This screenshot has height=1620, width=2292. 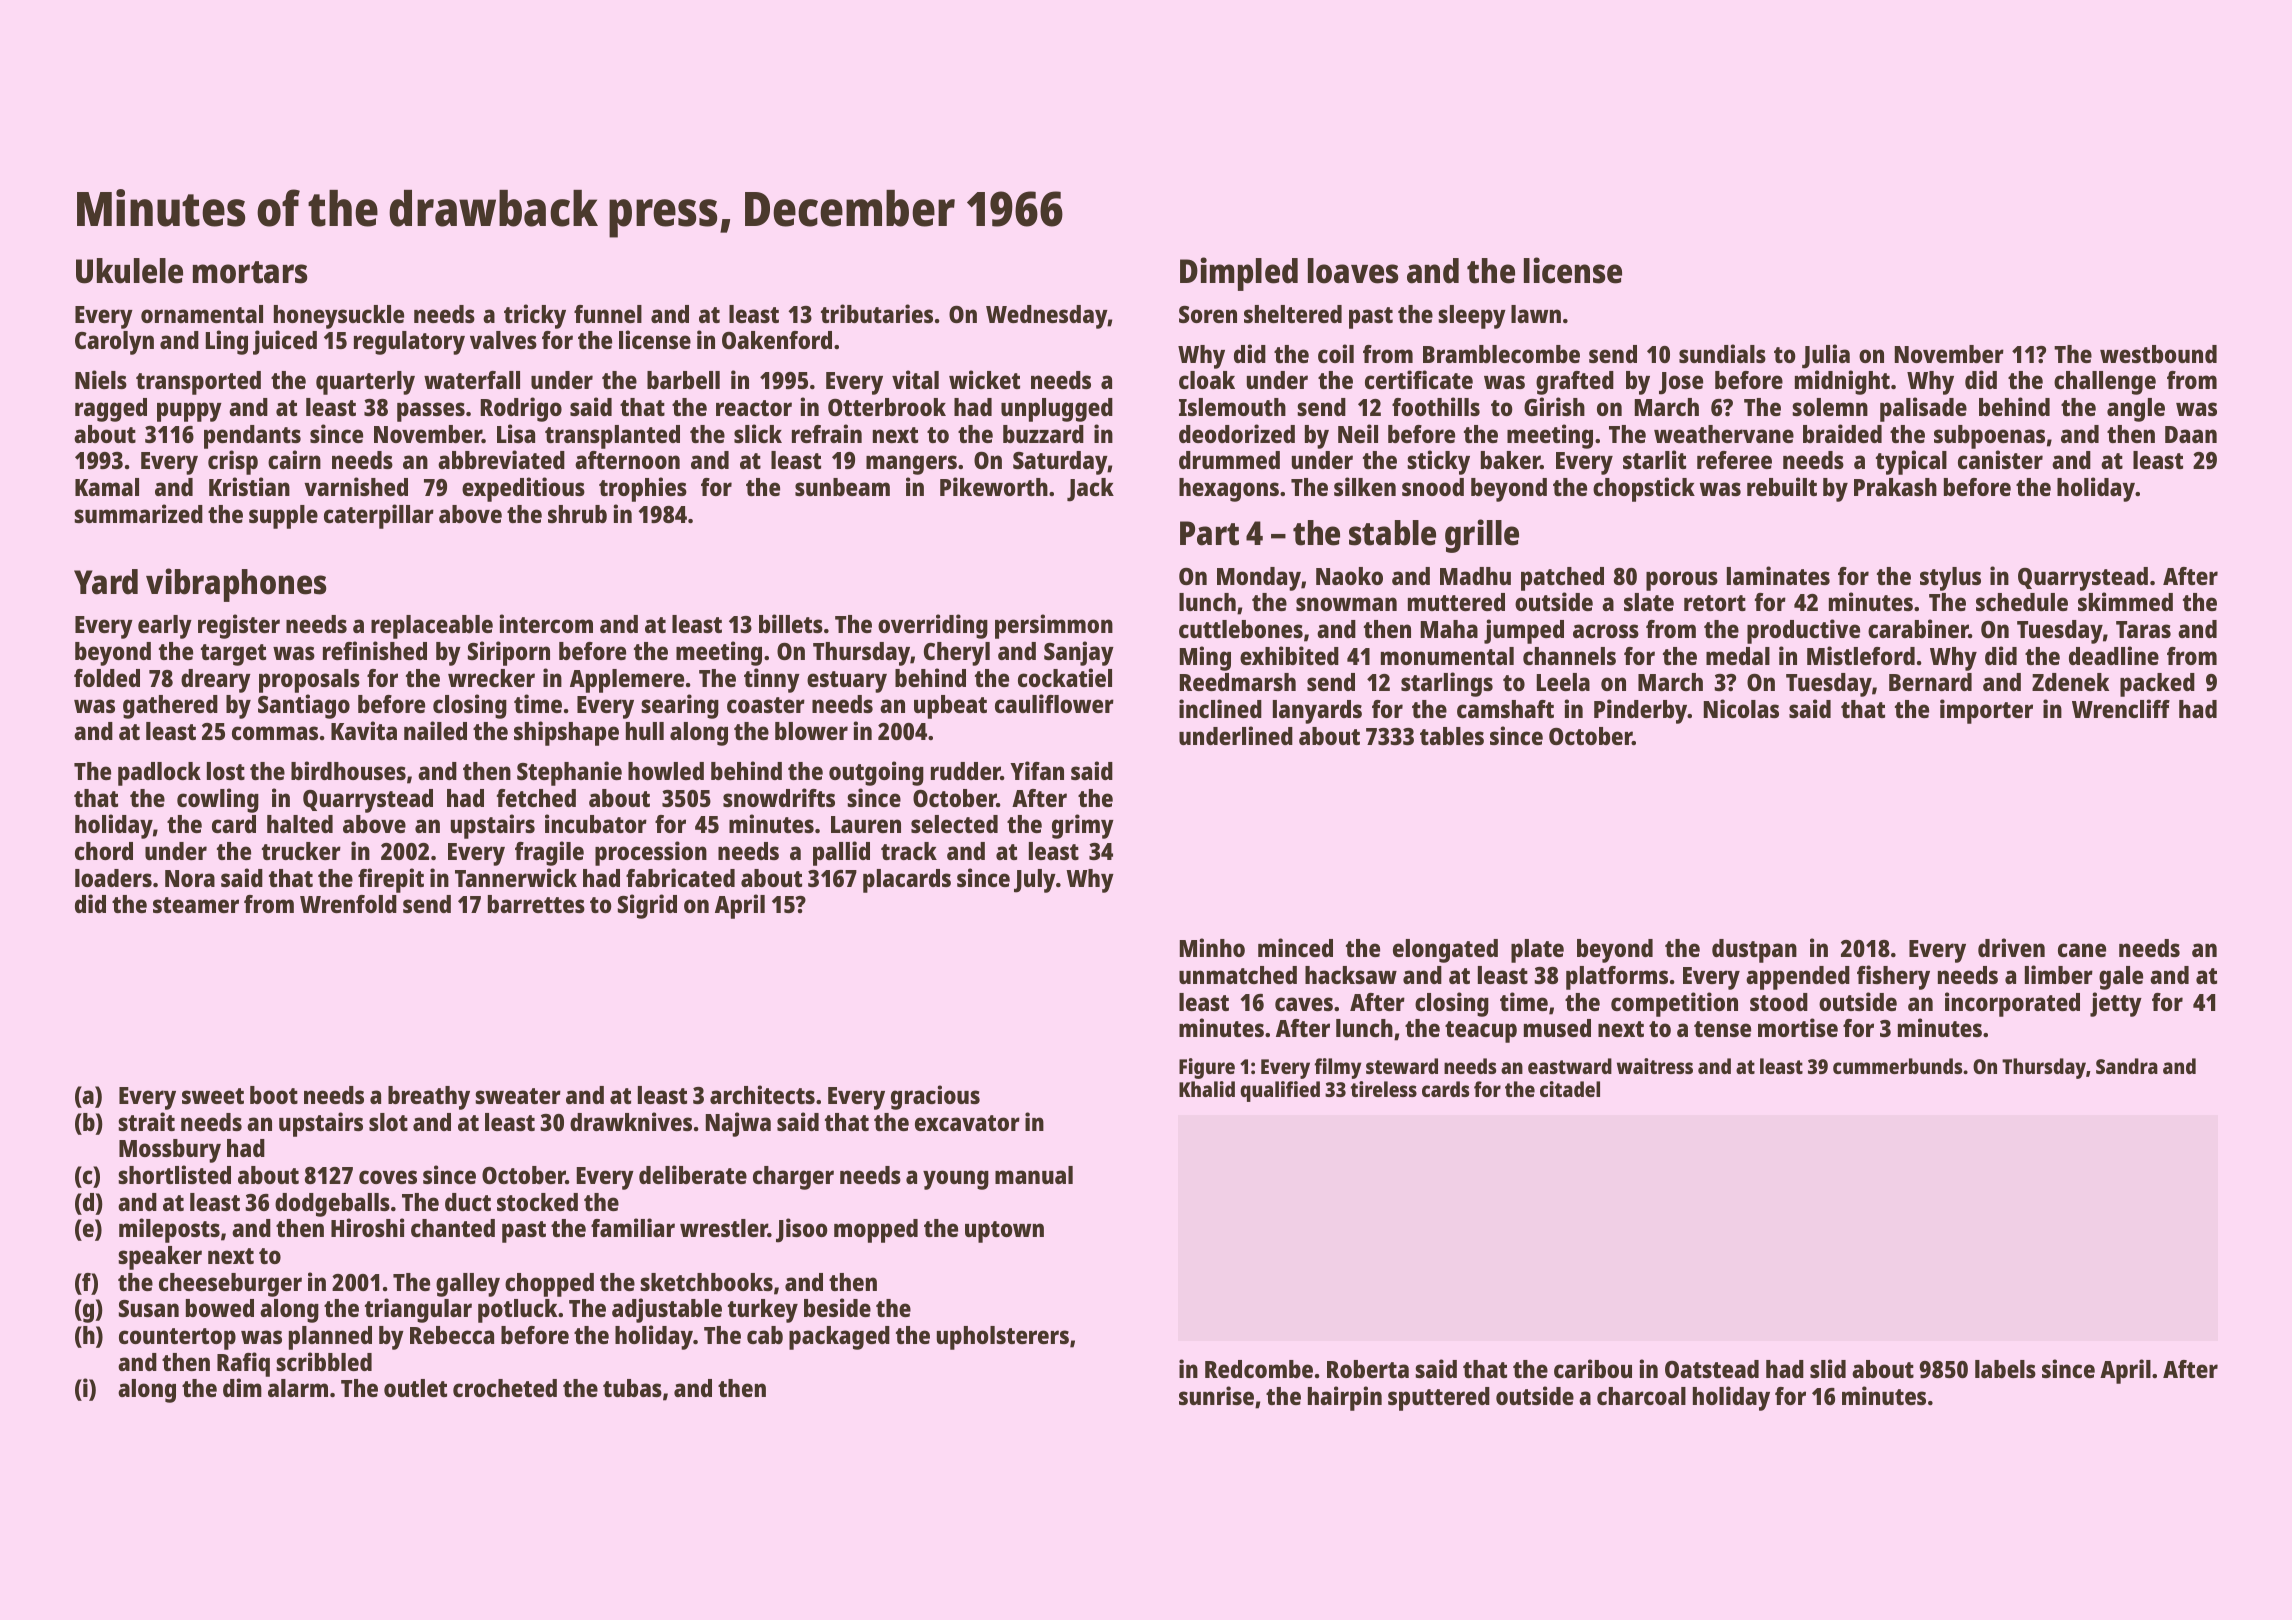 What do you see at coordinates (762, 1094) in the screenshot?
I see `architects` at bounding box center [762, 1094].
